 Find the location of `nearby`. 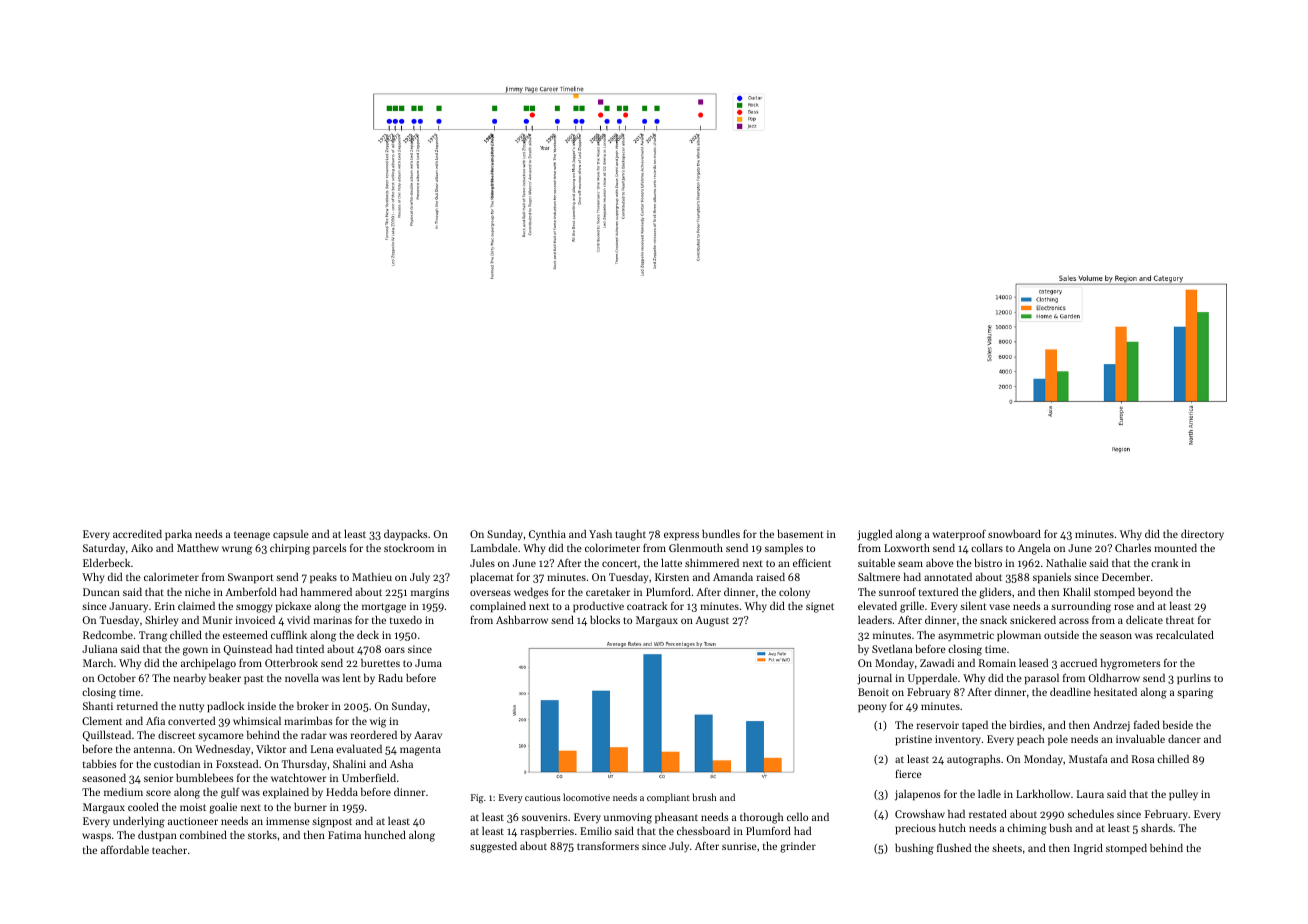

nearby is located at coordinates (189, 679).
